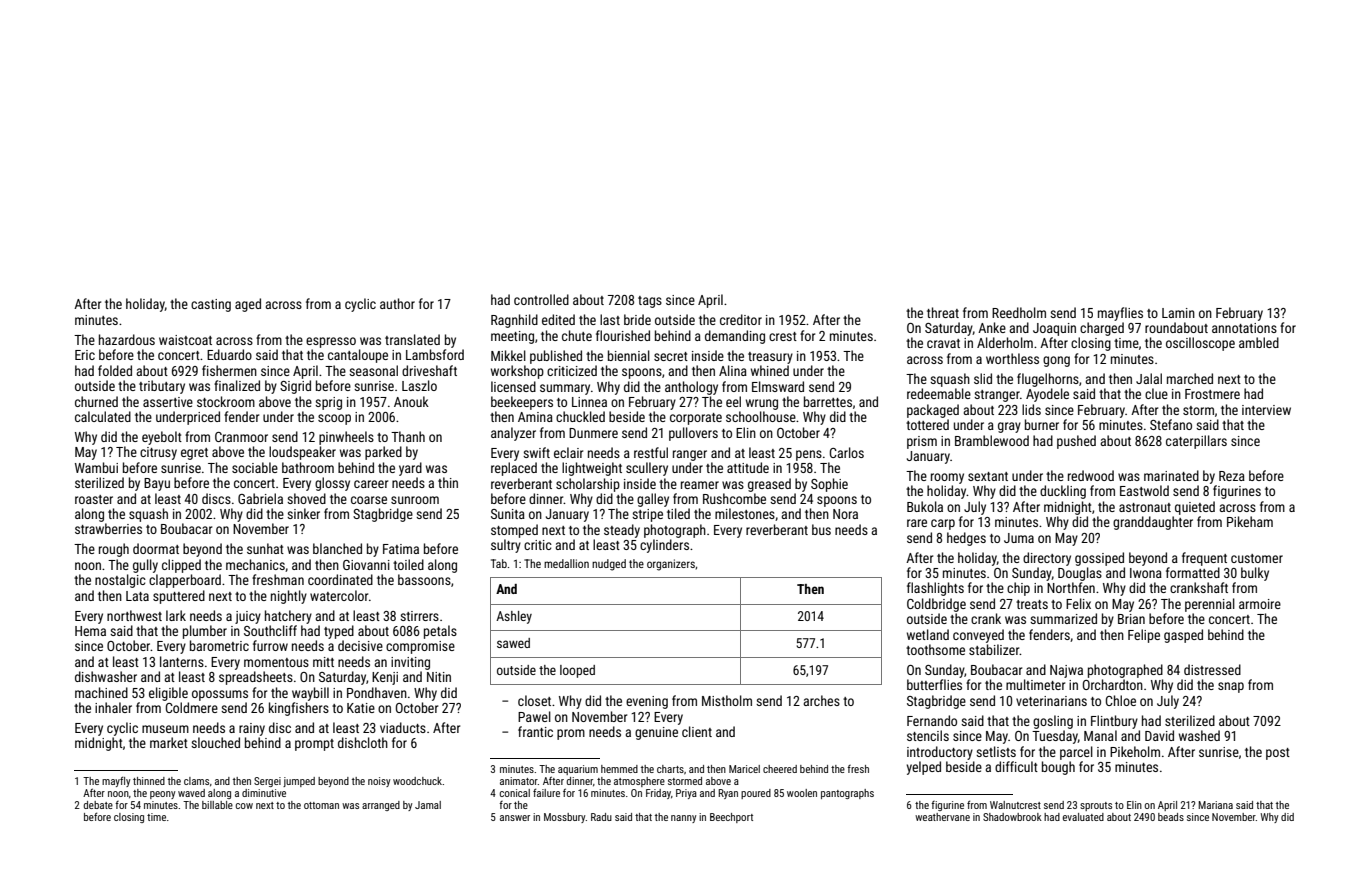 The width and height of the screenshot is (1372, 887). Describe the element at coordinates (308, 467) in the screenshot. I see `bathroom` at that location.
